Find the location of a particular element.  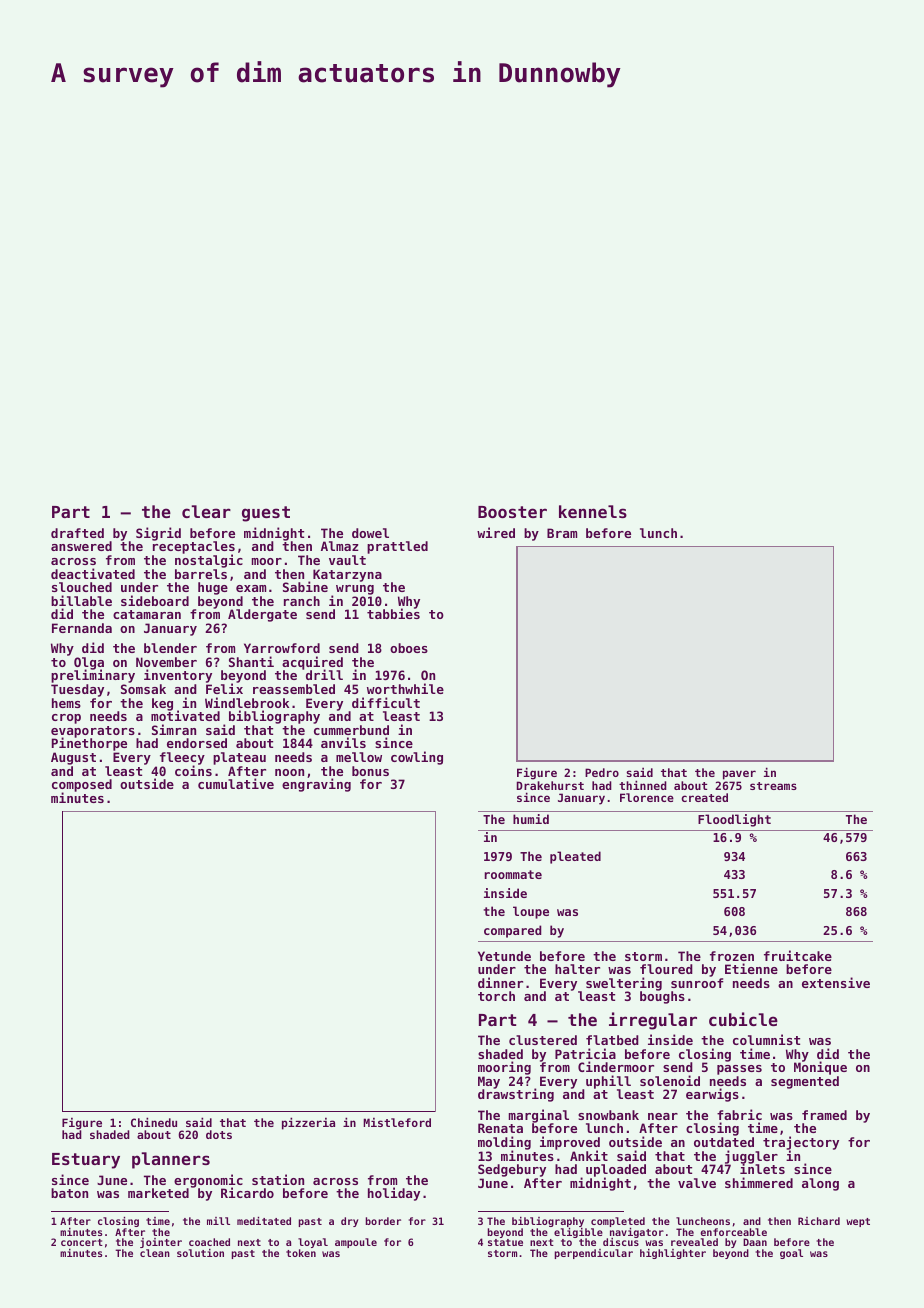

columnist is located at coordinates (766, 1039).
